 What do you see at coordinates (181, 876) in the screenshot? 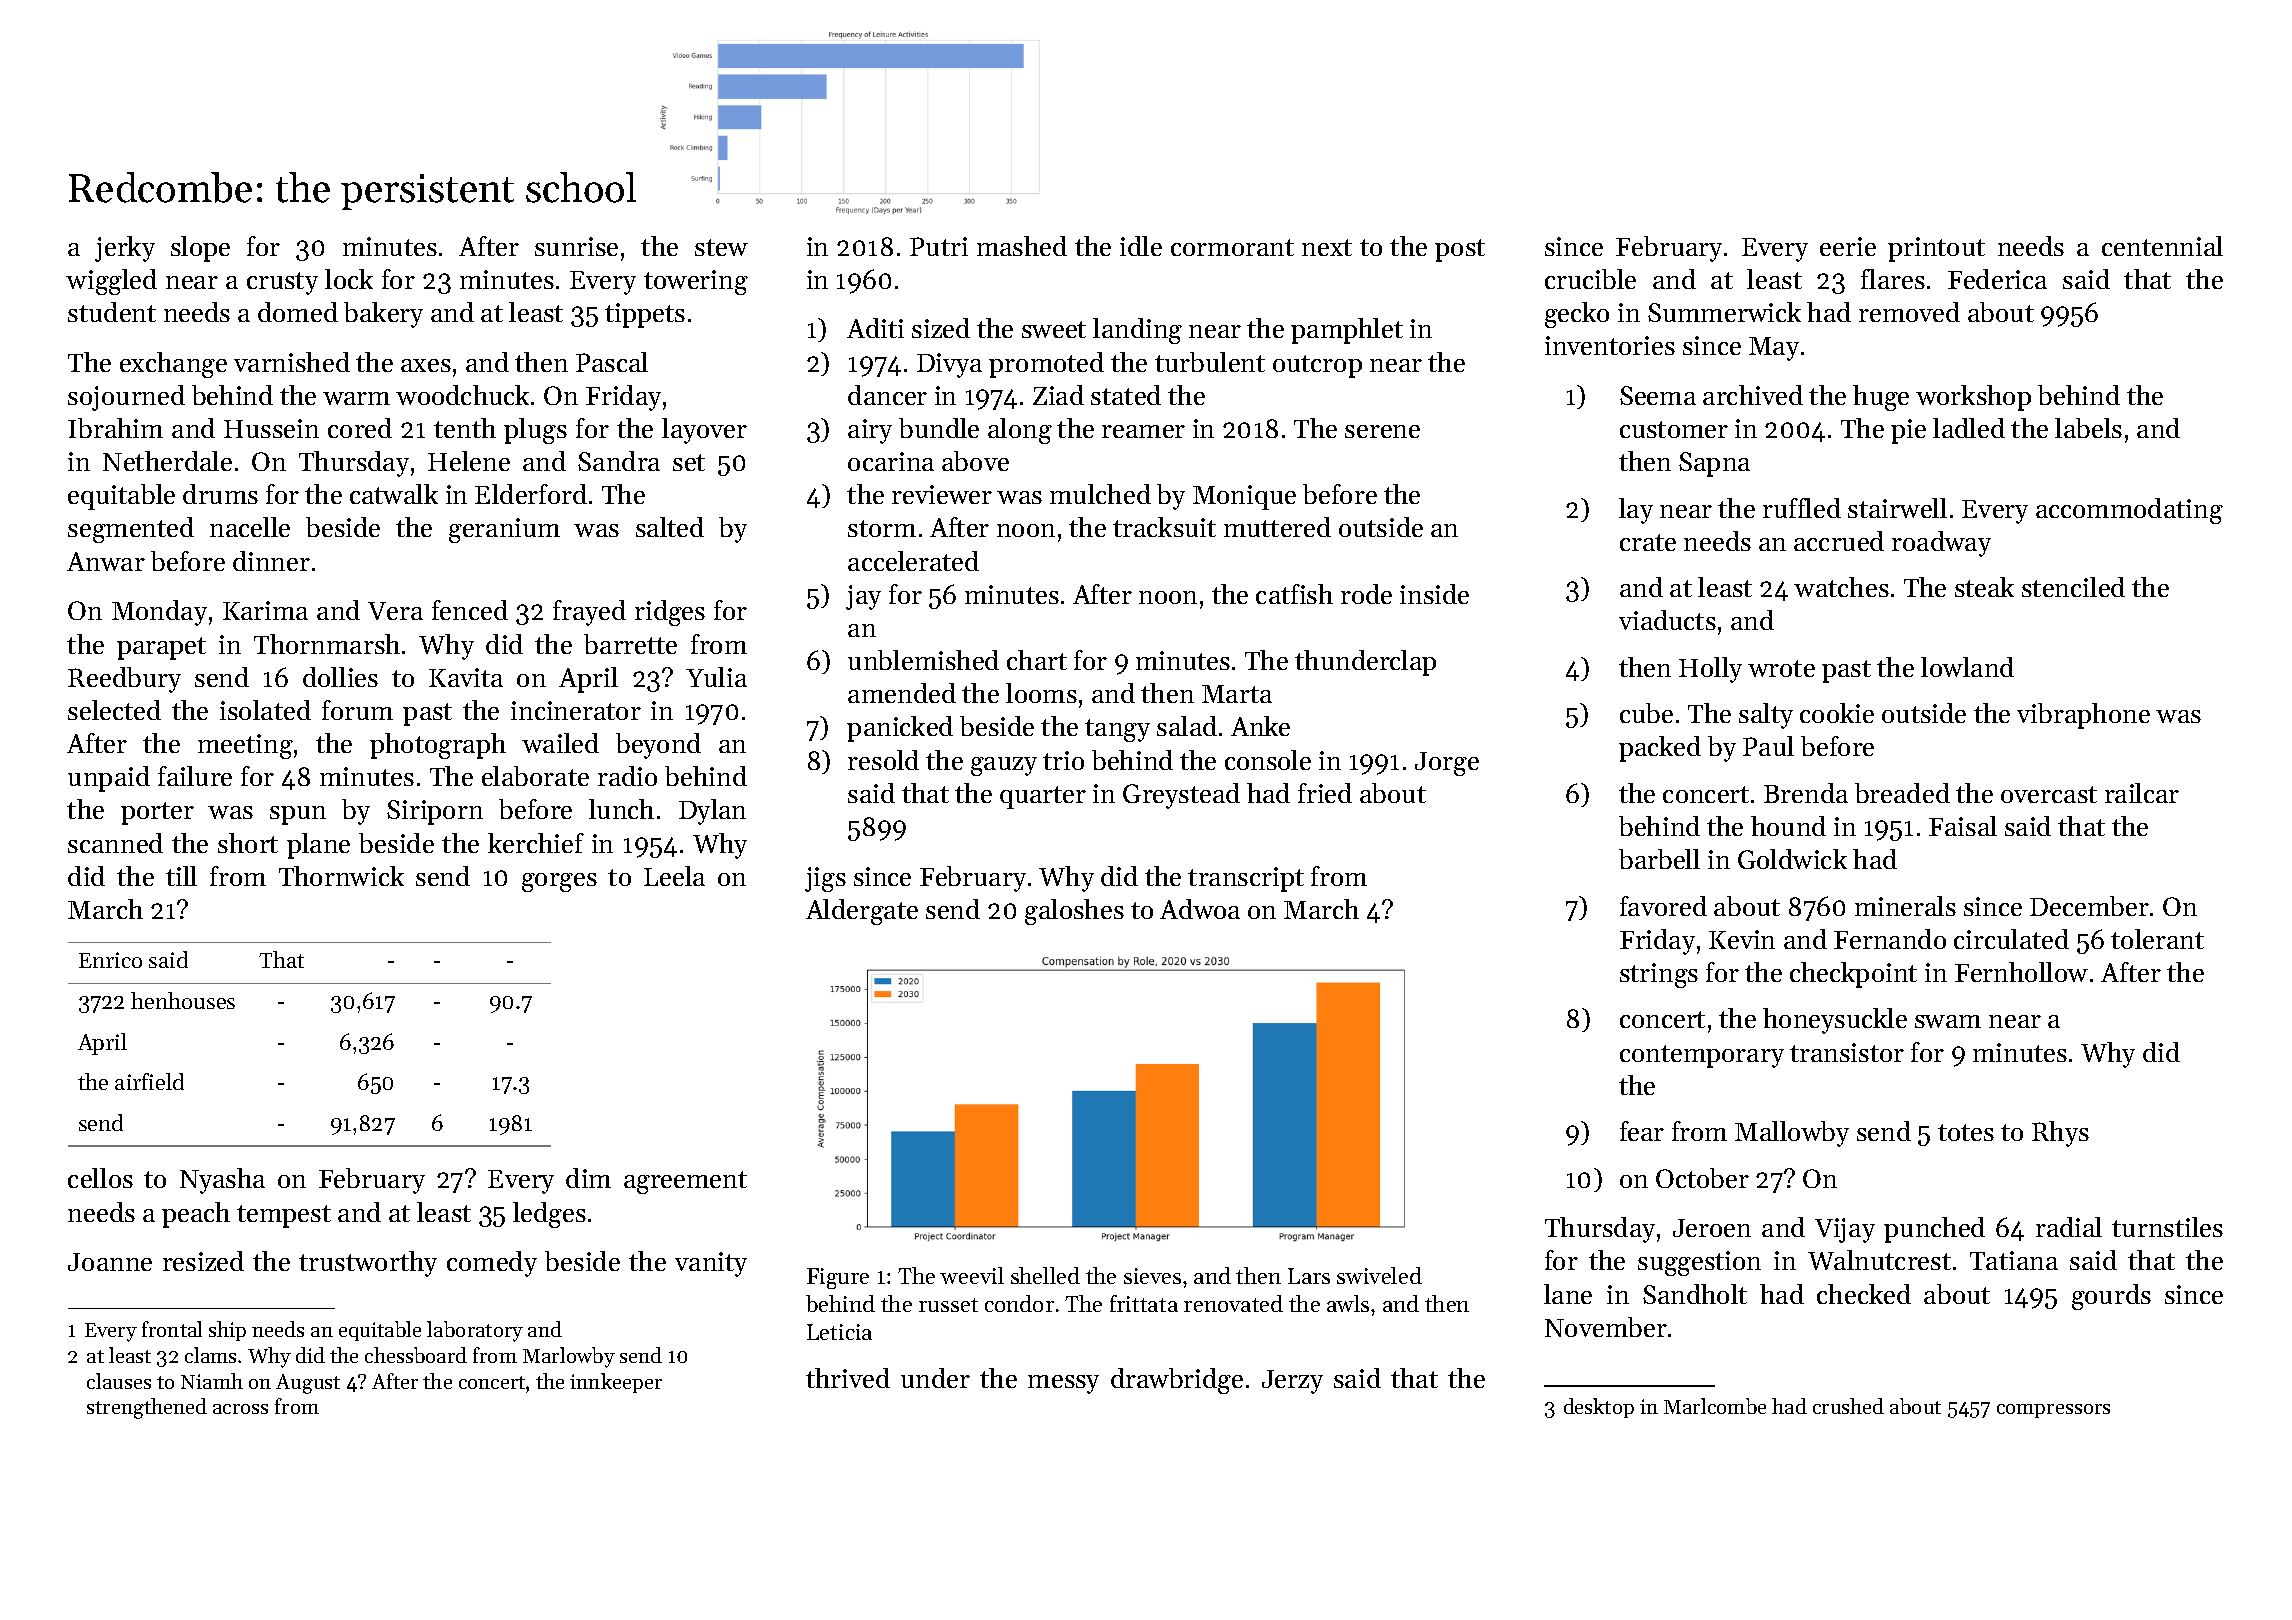
I see `till` at bounding box center [181, 876].
